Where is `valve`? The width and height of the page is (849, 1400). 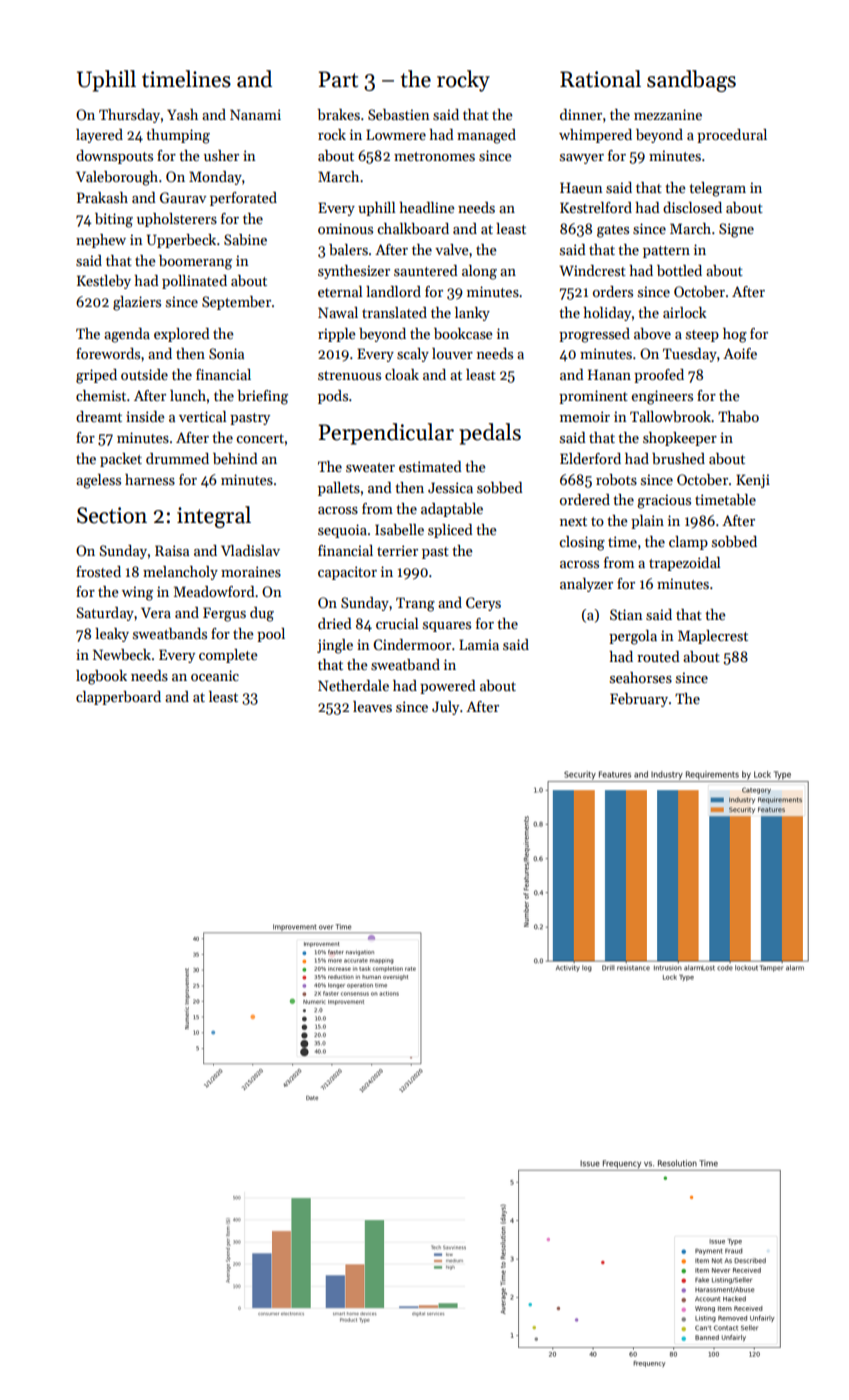 valve is located at coordinates (452, 249).
